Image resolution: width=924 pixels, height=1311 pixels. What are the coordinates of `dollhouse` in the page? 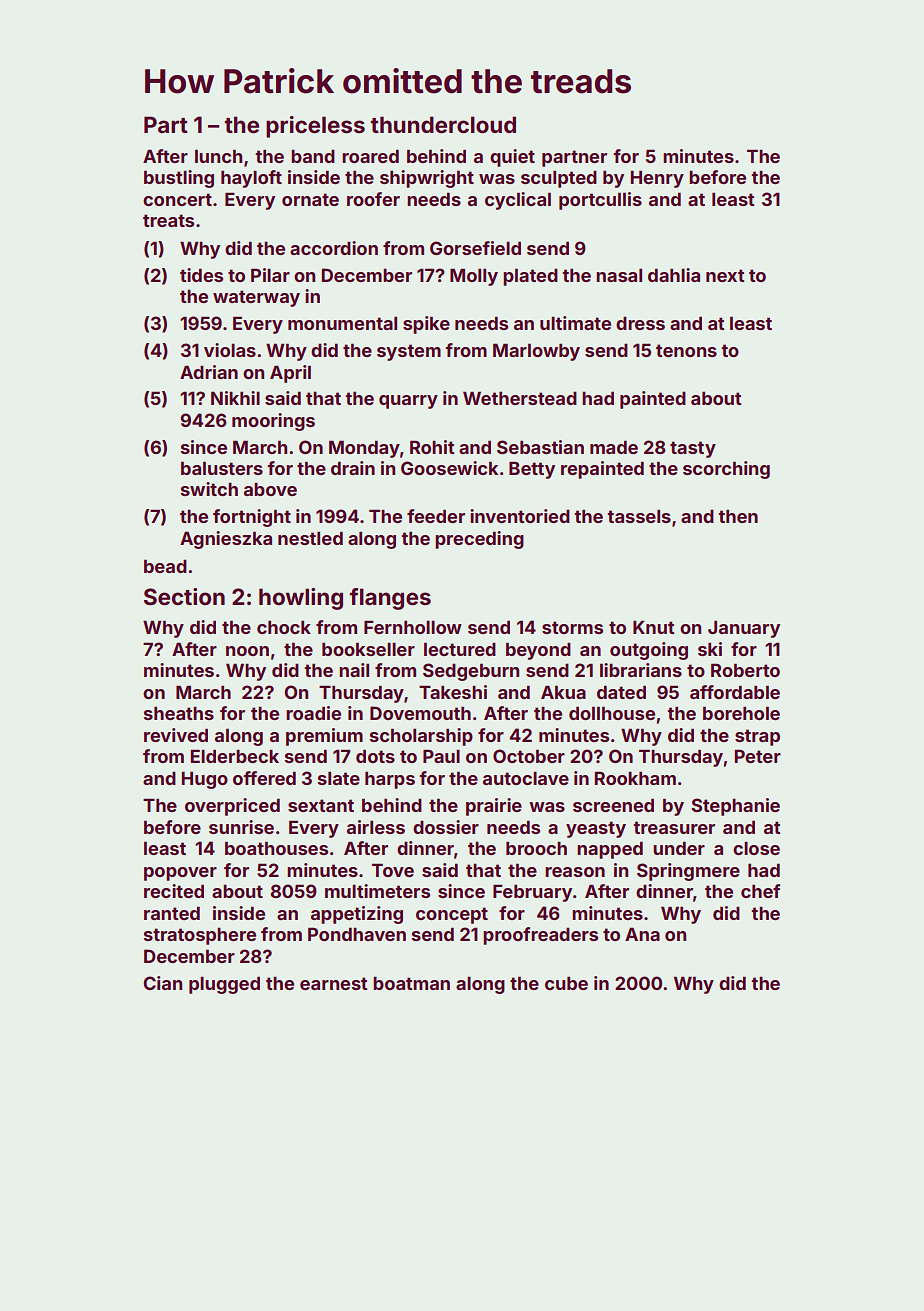 It's located at (612, 713).
